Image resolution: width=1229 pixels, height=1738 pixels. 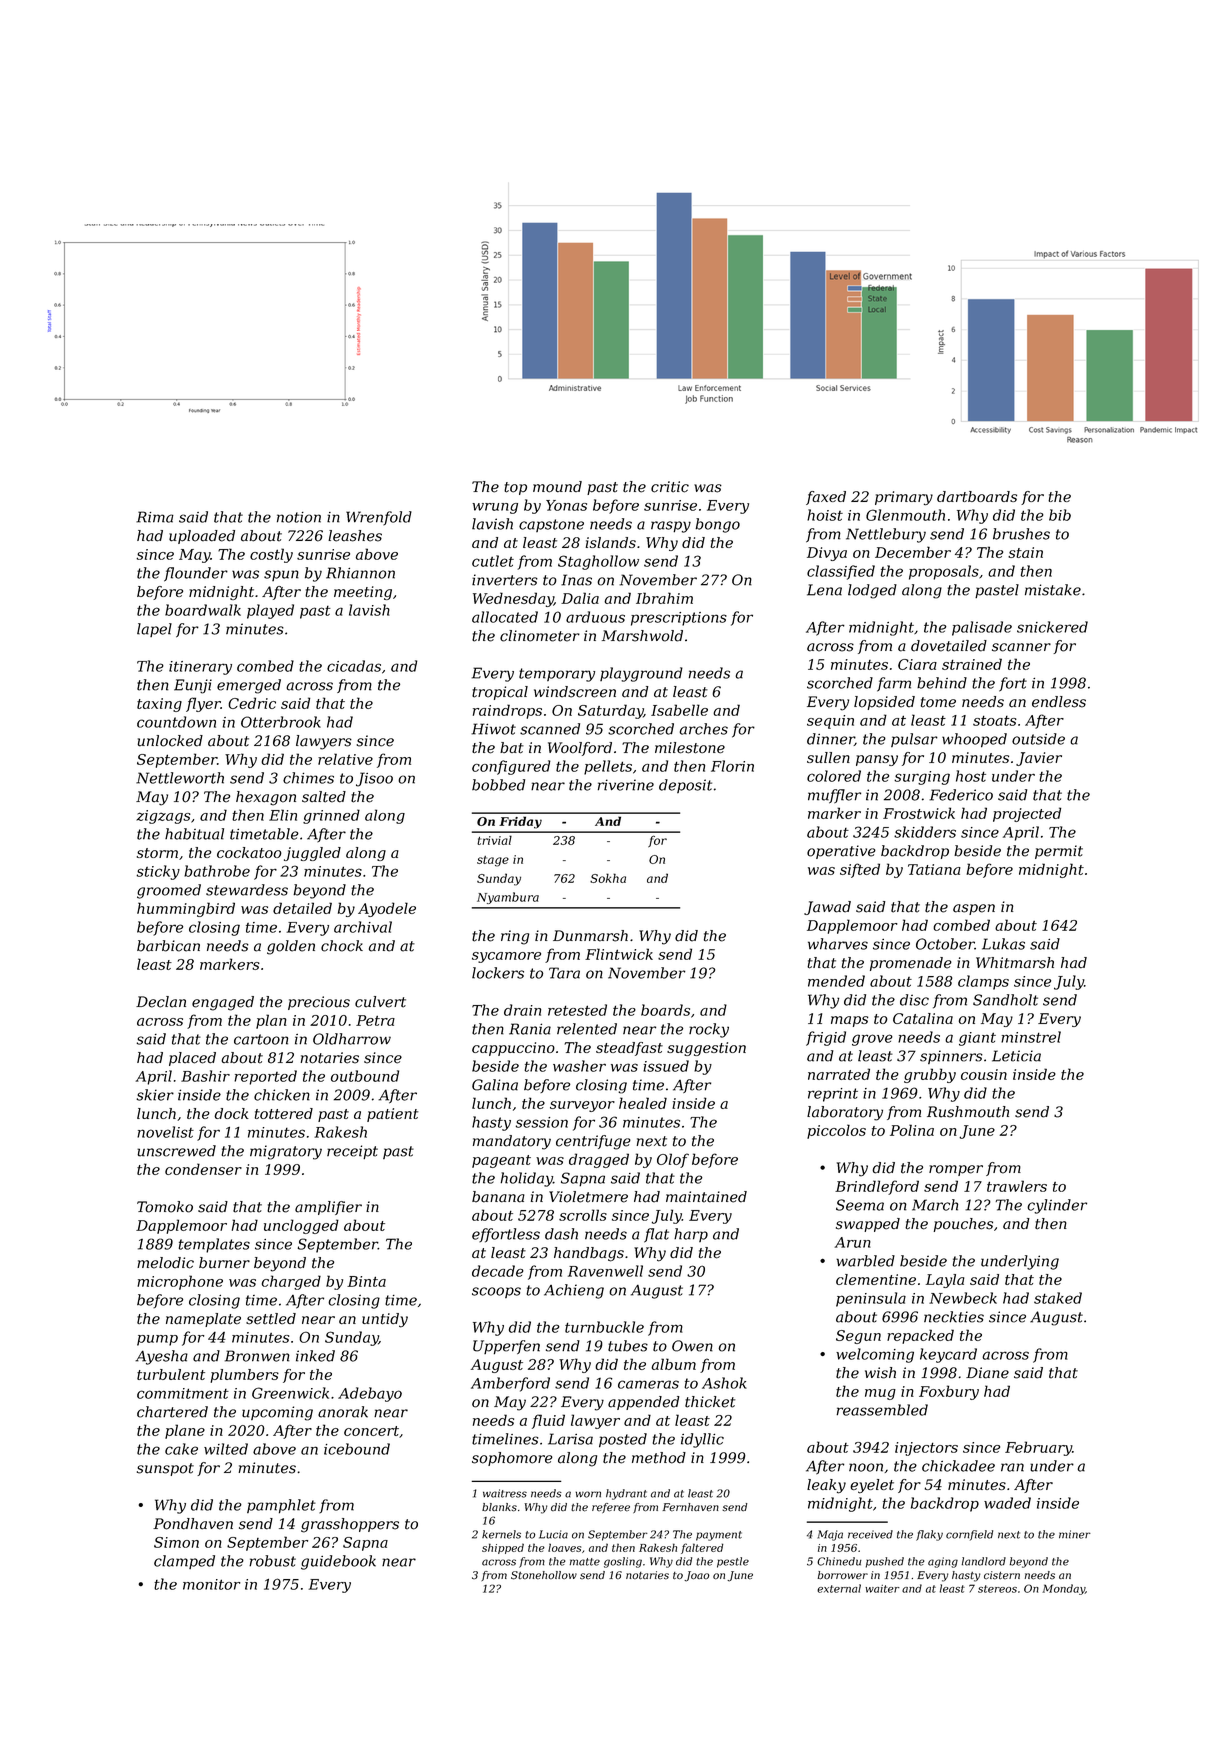 What do you see at coordinates (583, 1215) in the screenshot?
I see `scrolls` at bounding box center [583, 1215].
